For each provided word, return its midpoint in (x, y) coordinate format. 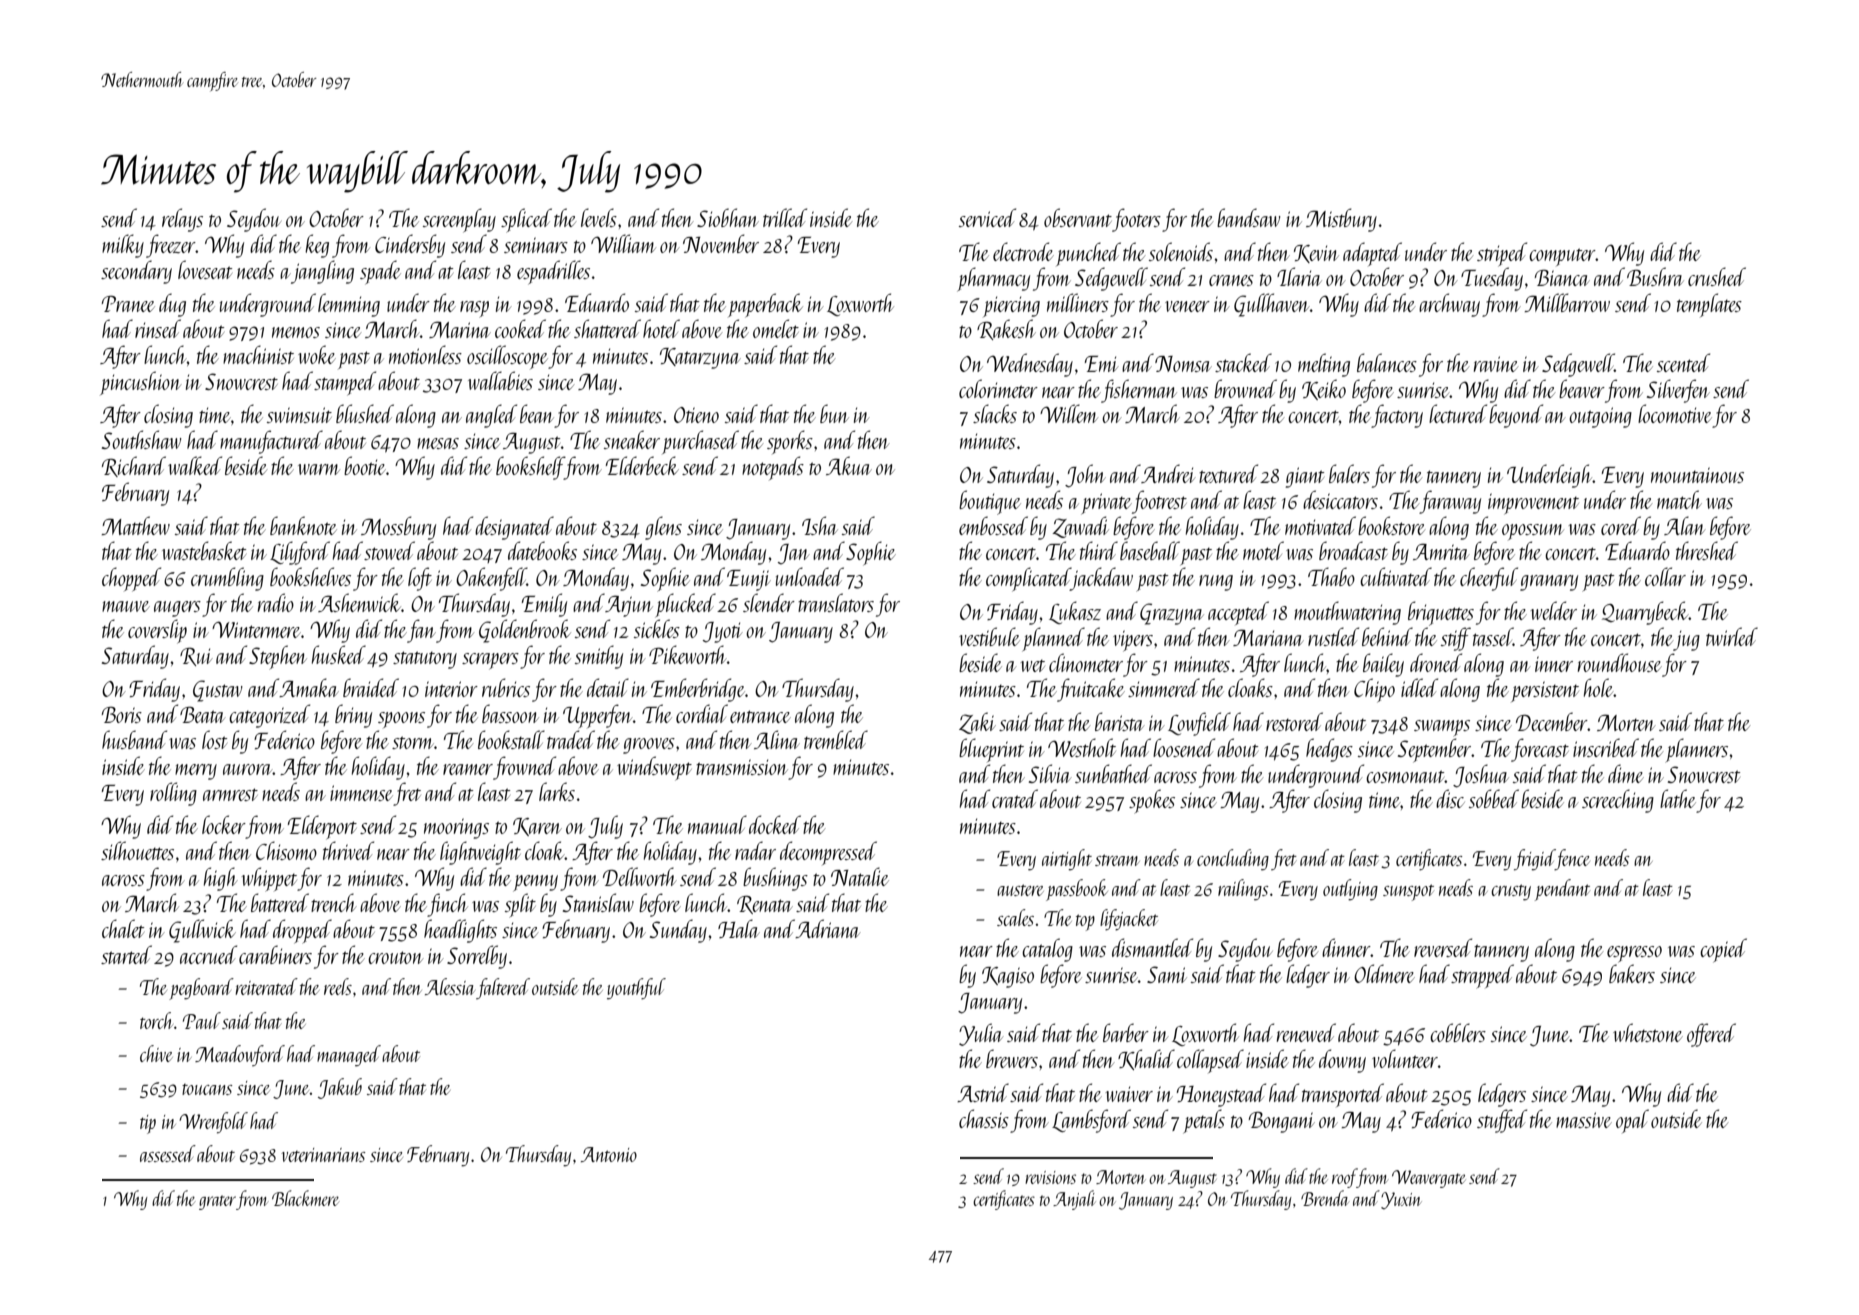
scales (1015, 917)
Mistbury (1341, 220)
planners (1696, 750)
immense (361, 793)
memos (296, 332)
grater (217, 1202)
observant (1078, 217)
